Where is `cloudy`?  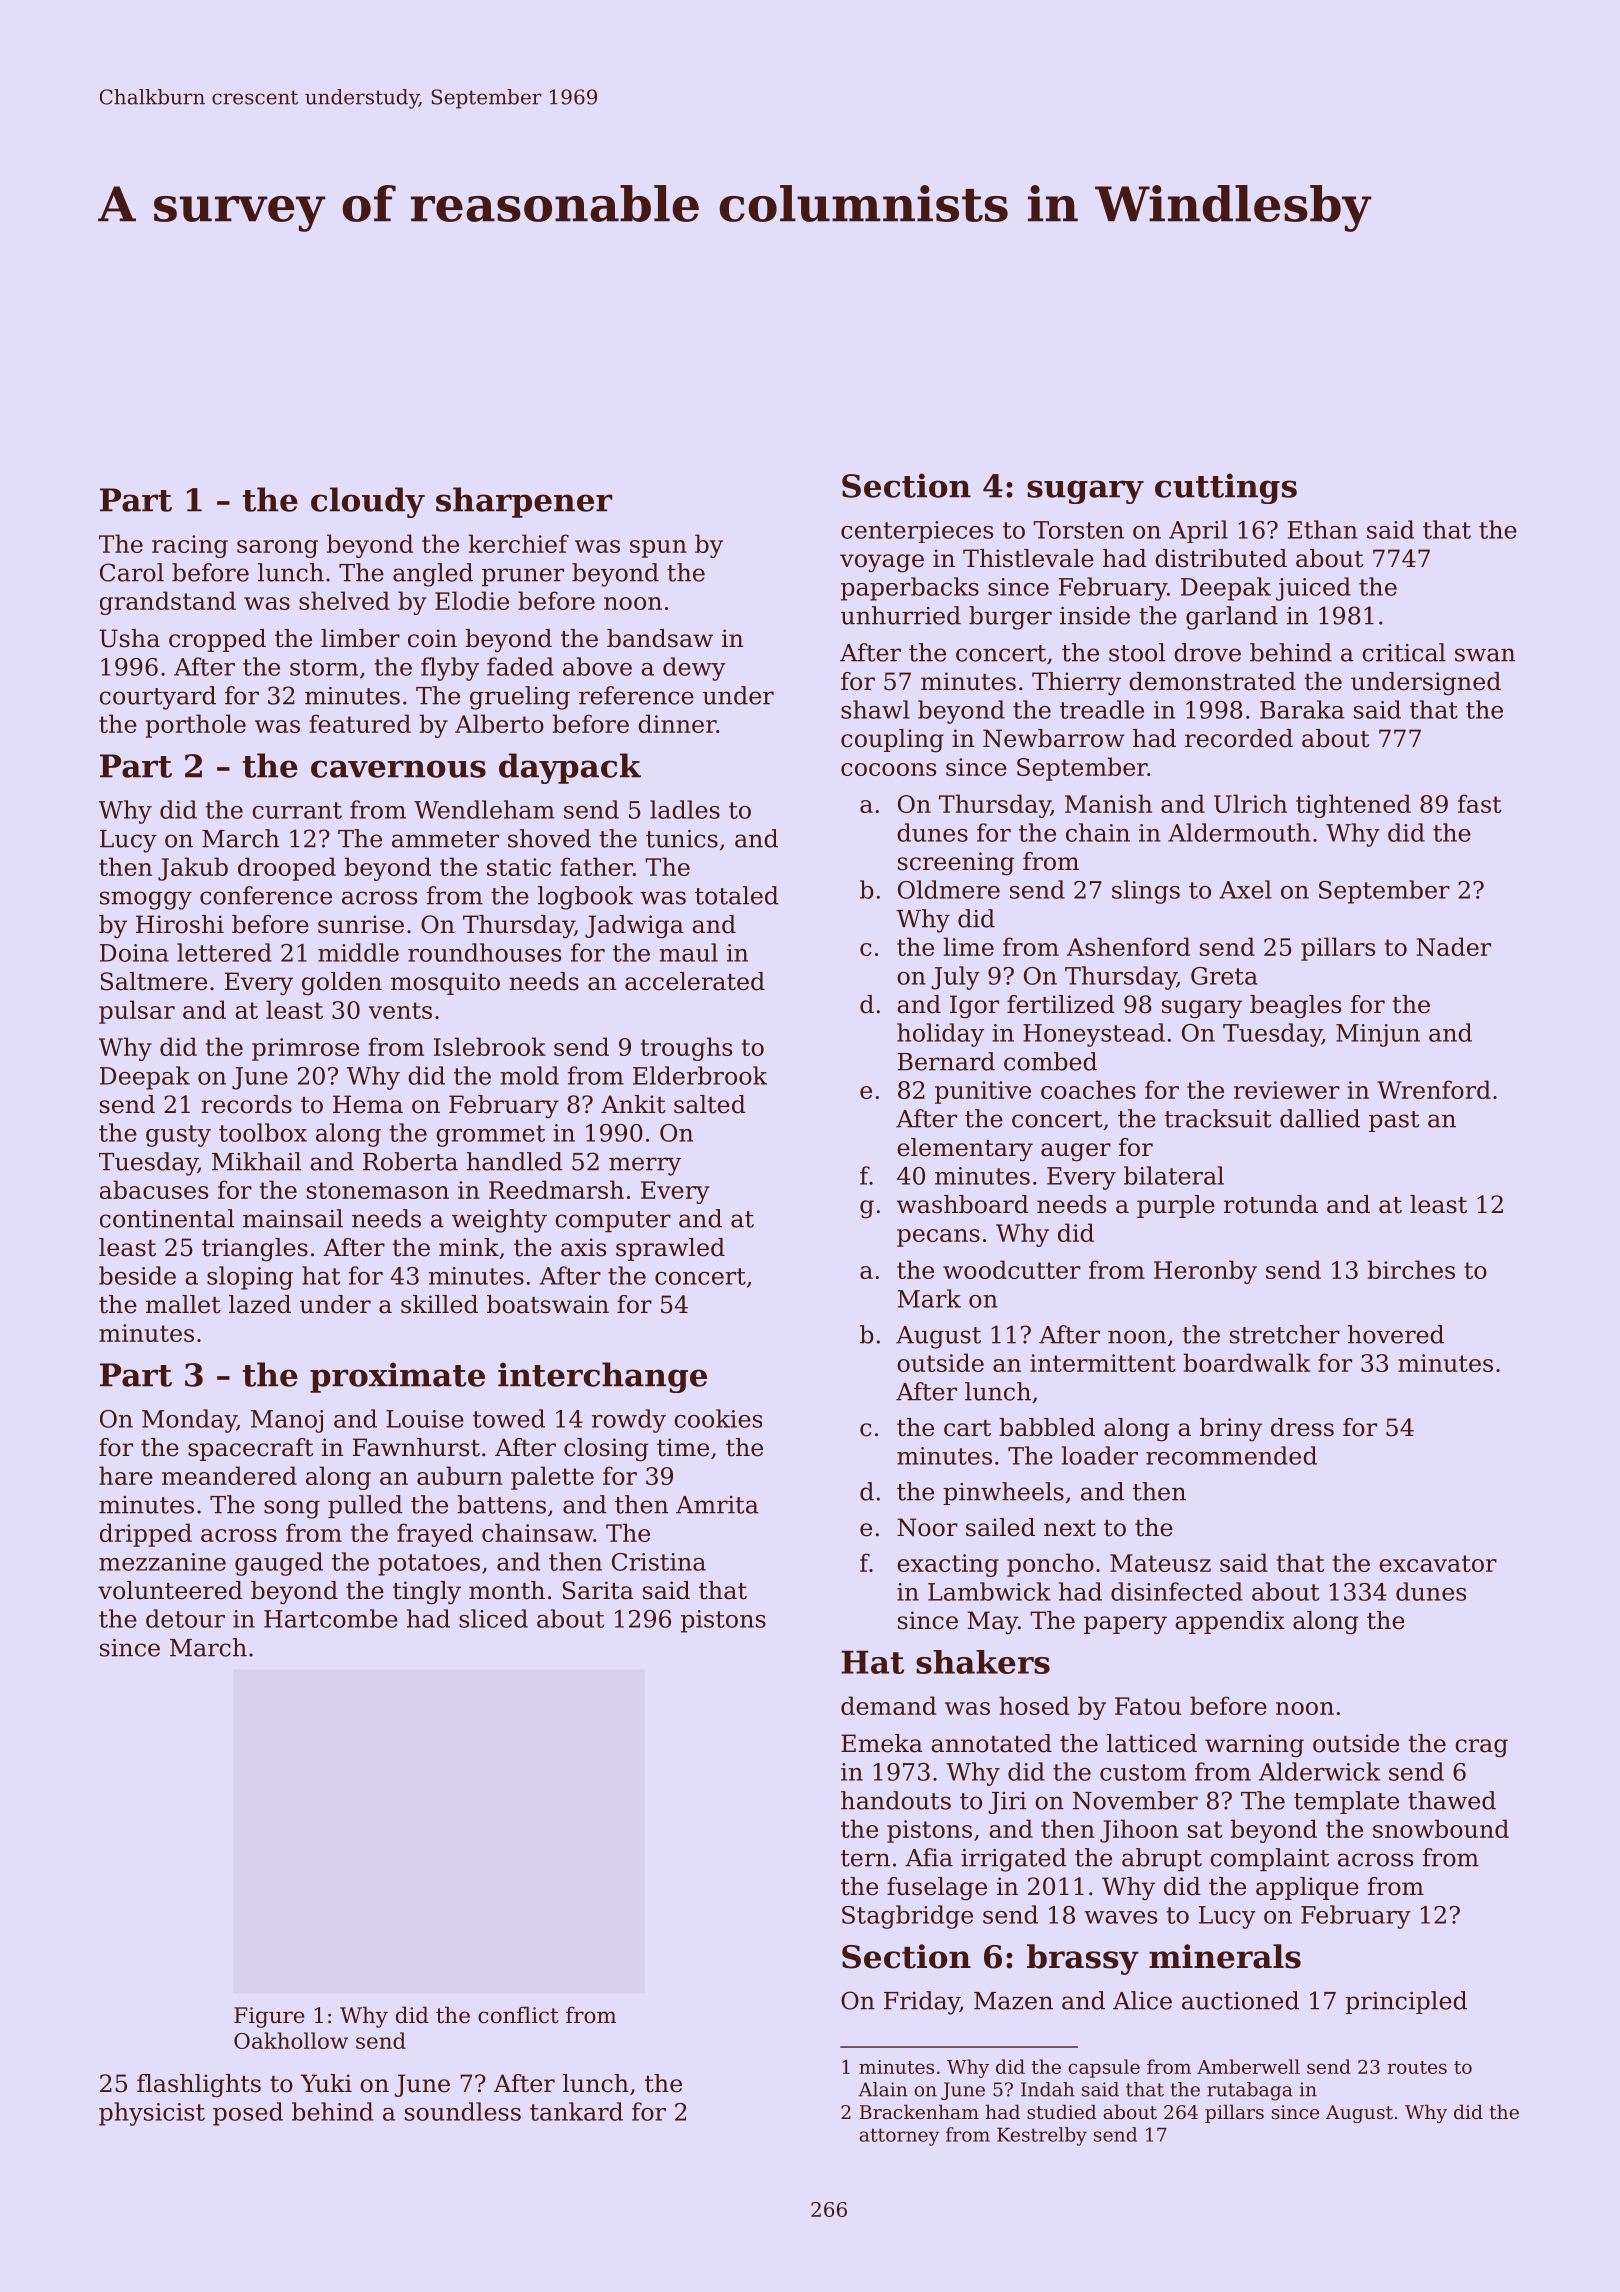 cloudy is located at coordinates (368, 502).
